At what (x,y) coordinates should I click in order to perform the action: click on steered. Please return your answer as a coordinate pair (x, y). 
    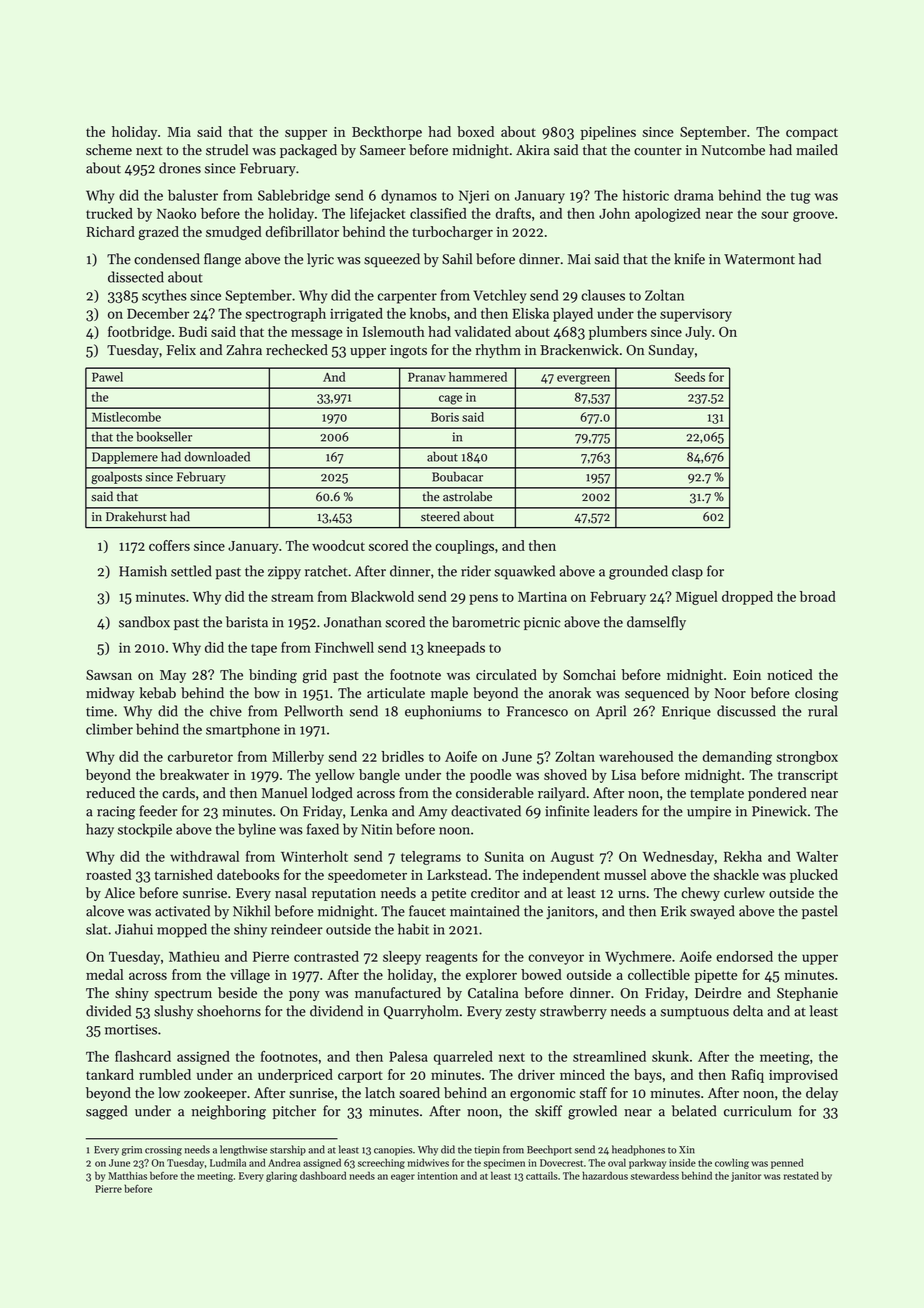
    Looking at the image, I should click on (440, 516).
